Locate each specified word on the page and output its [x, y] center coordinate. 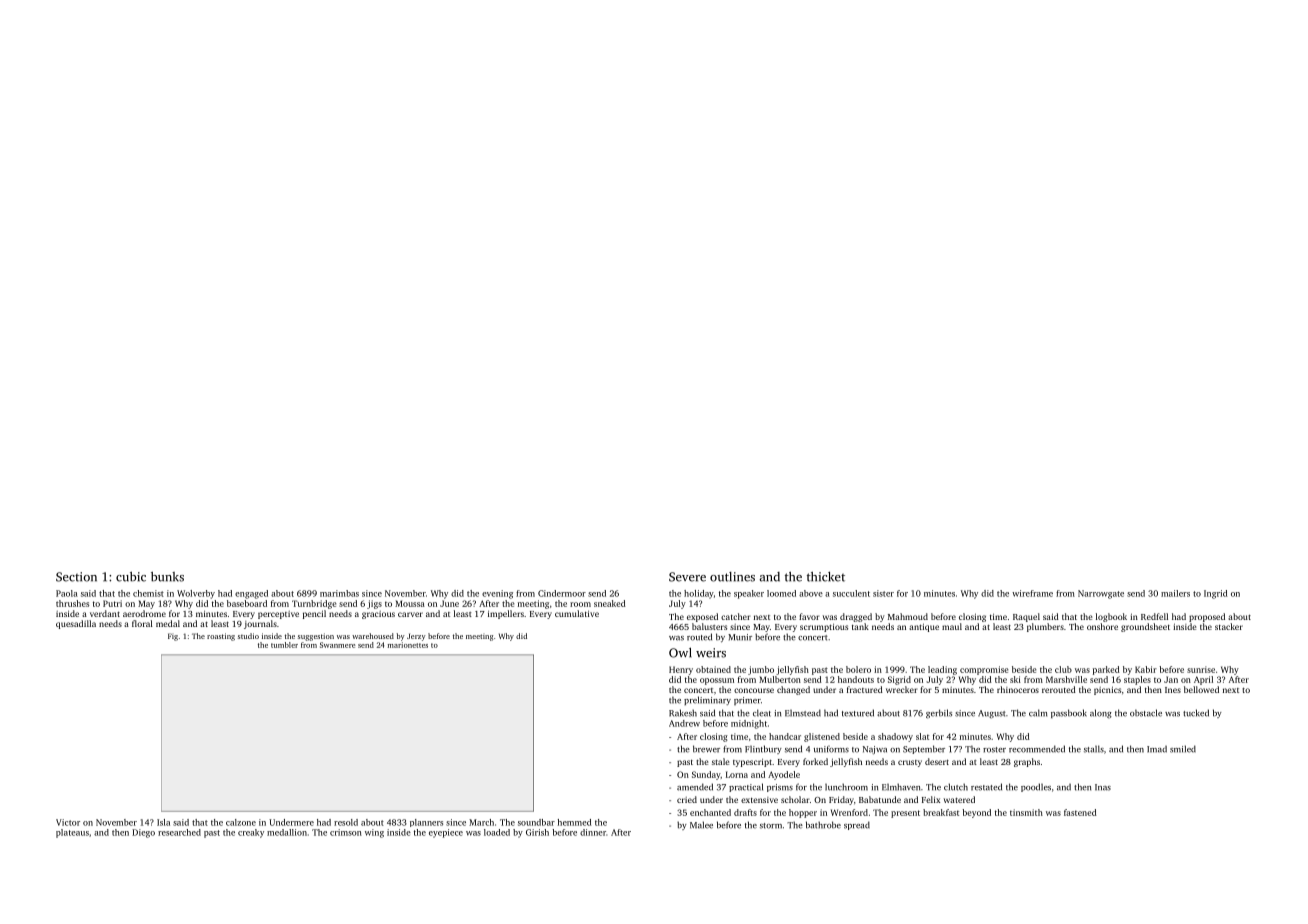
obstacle [1146, 713]
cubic [131, 577]
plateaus [72, 833]
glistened [822, 737]
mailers [1175, 593]
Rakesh [683, 713]
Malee [701, 825]
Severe [687, 577]
